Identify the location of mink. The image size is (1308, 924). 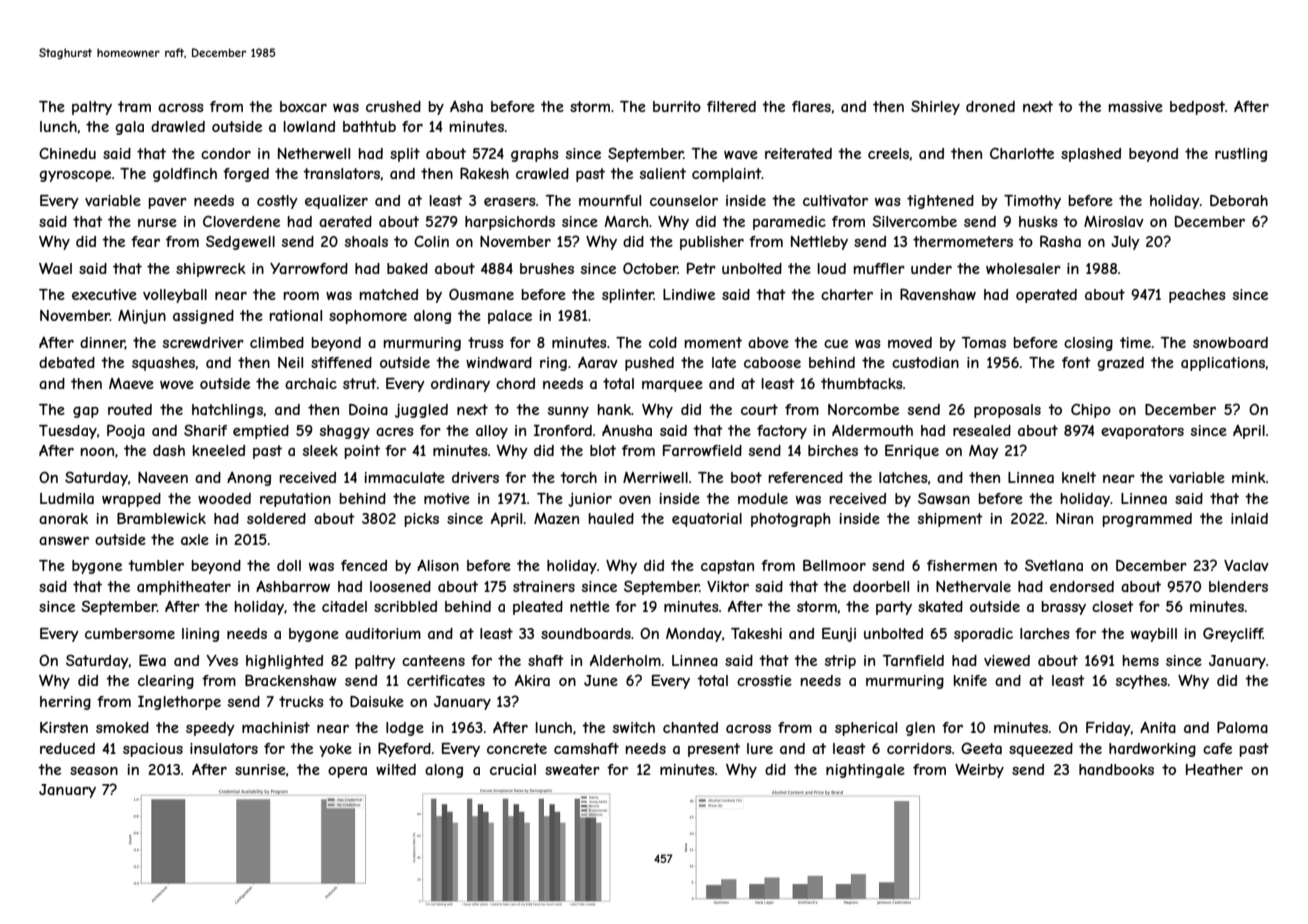
(1249, 477).
